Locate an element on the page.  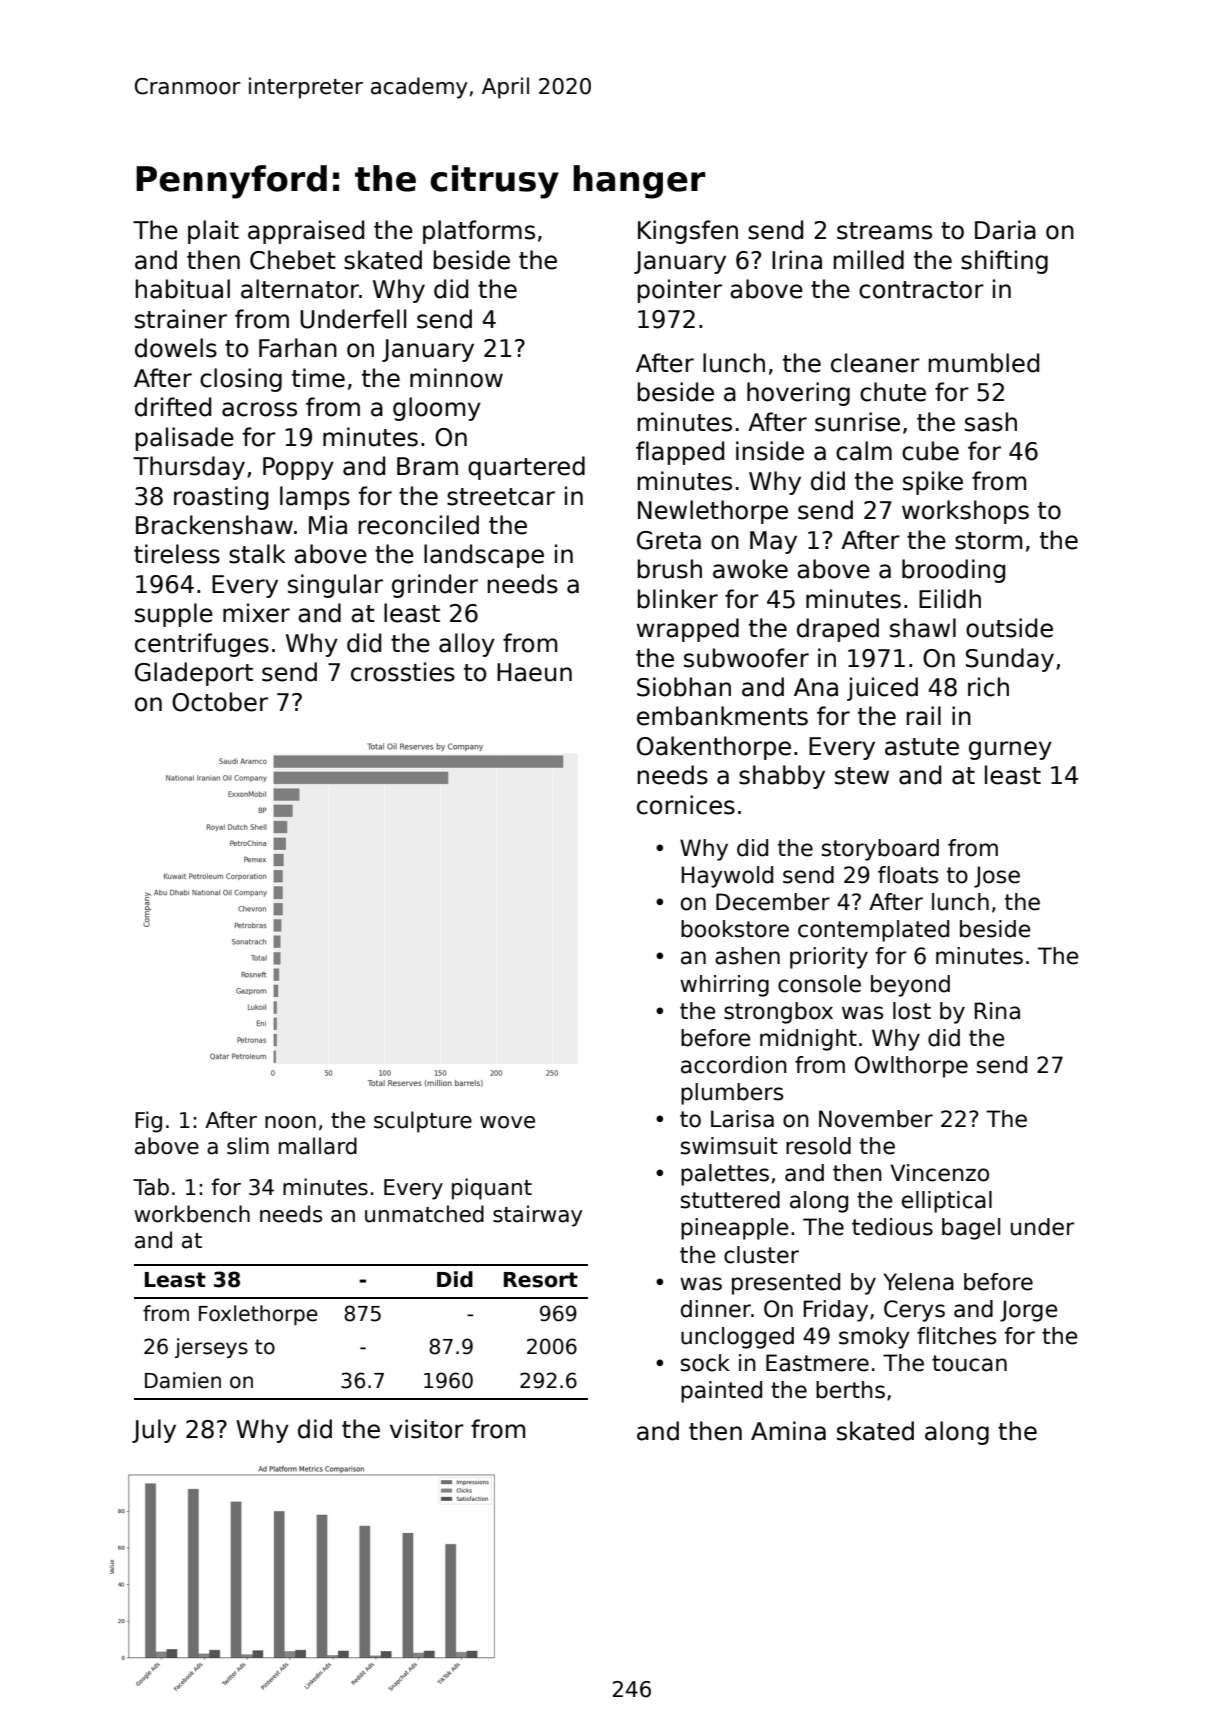
Siobhan is located at coordinates (684, 687).
